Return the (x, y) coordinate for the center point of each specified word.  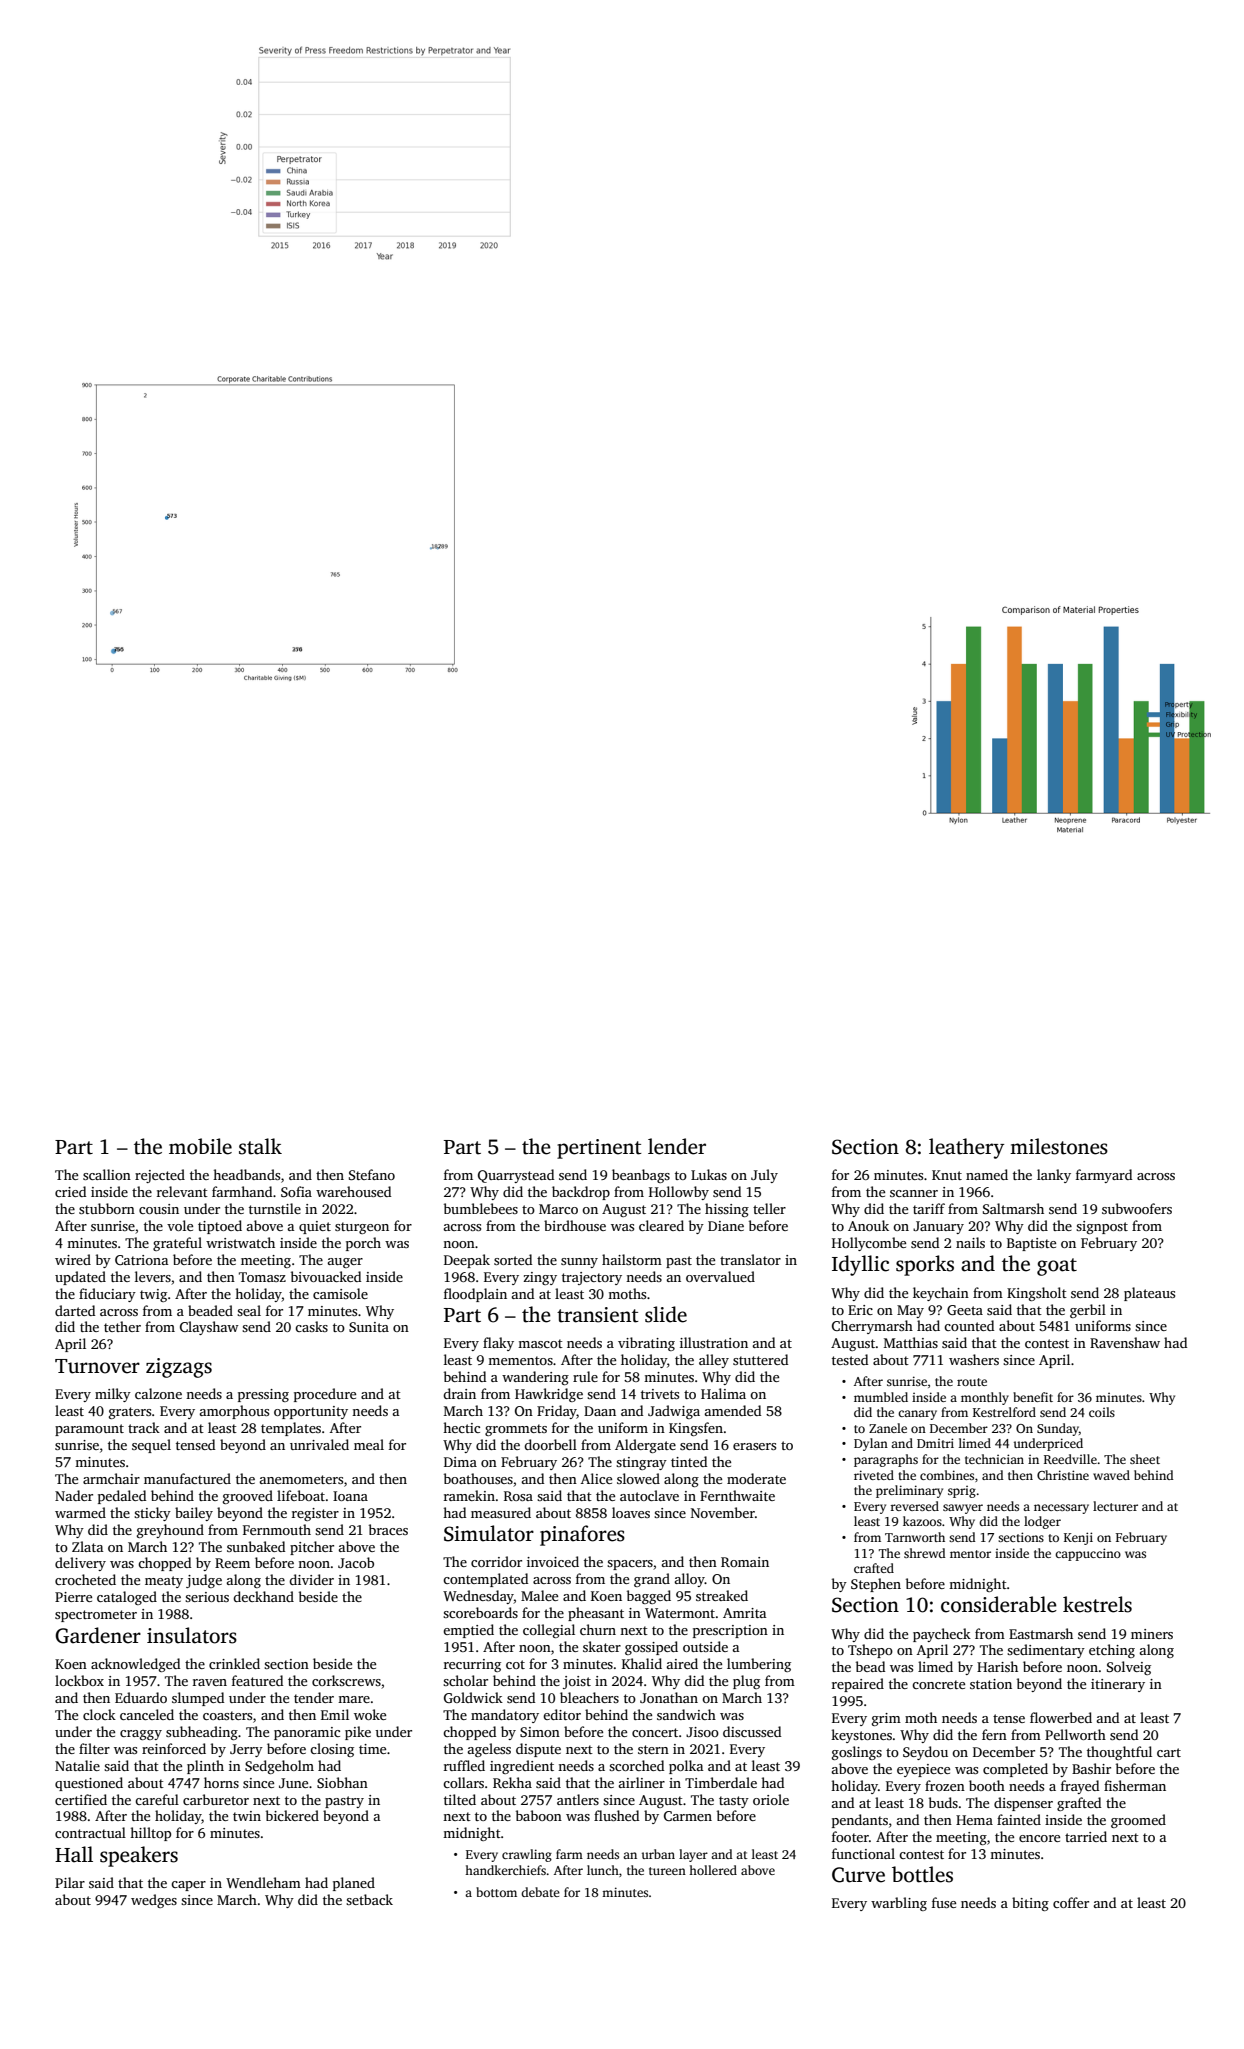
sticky (152, 1514)
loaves (631, 1512)
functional (863, 1853)
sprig (962, 1492)
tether (122, 1326)
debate (540, 1892)
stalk (260, 1146)
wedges (154, 1901)
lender (677, 1146)
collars (463, 1782)
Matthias (911, 1342)
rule (585, 1376)
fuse (944, 1902)
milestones (1059, 1146)
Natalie (77, 1765)
